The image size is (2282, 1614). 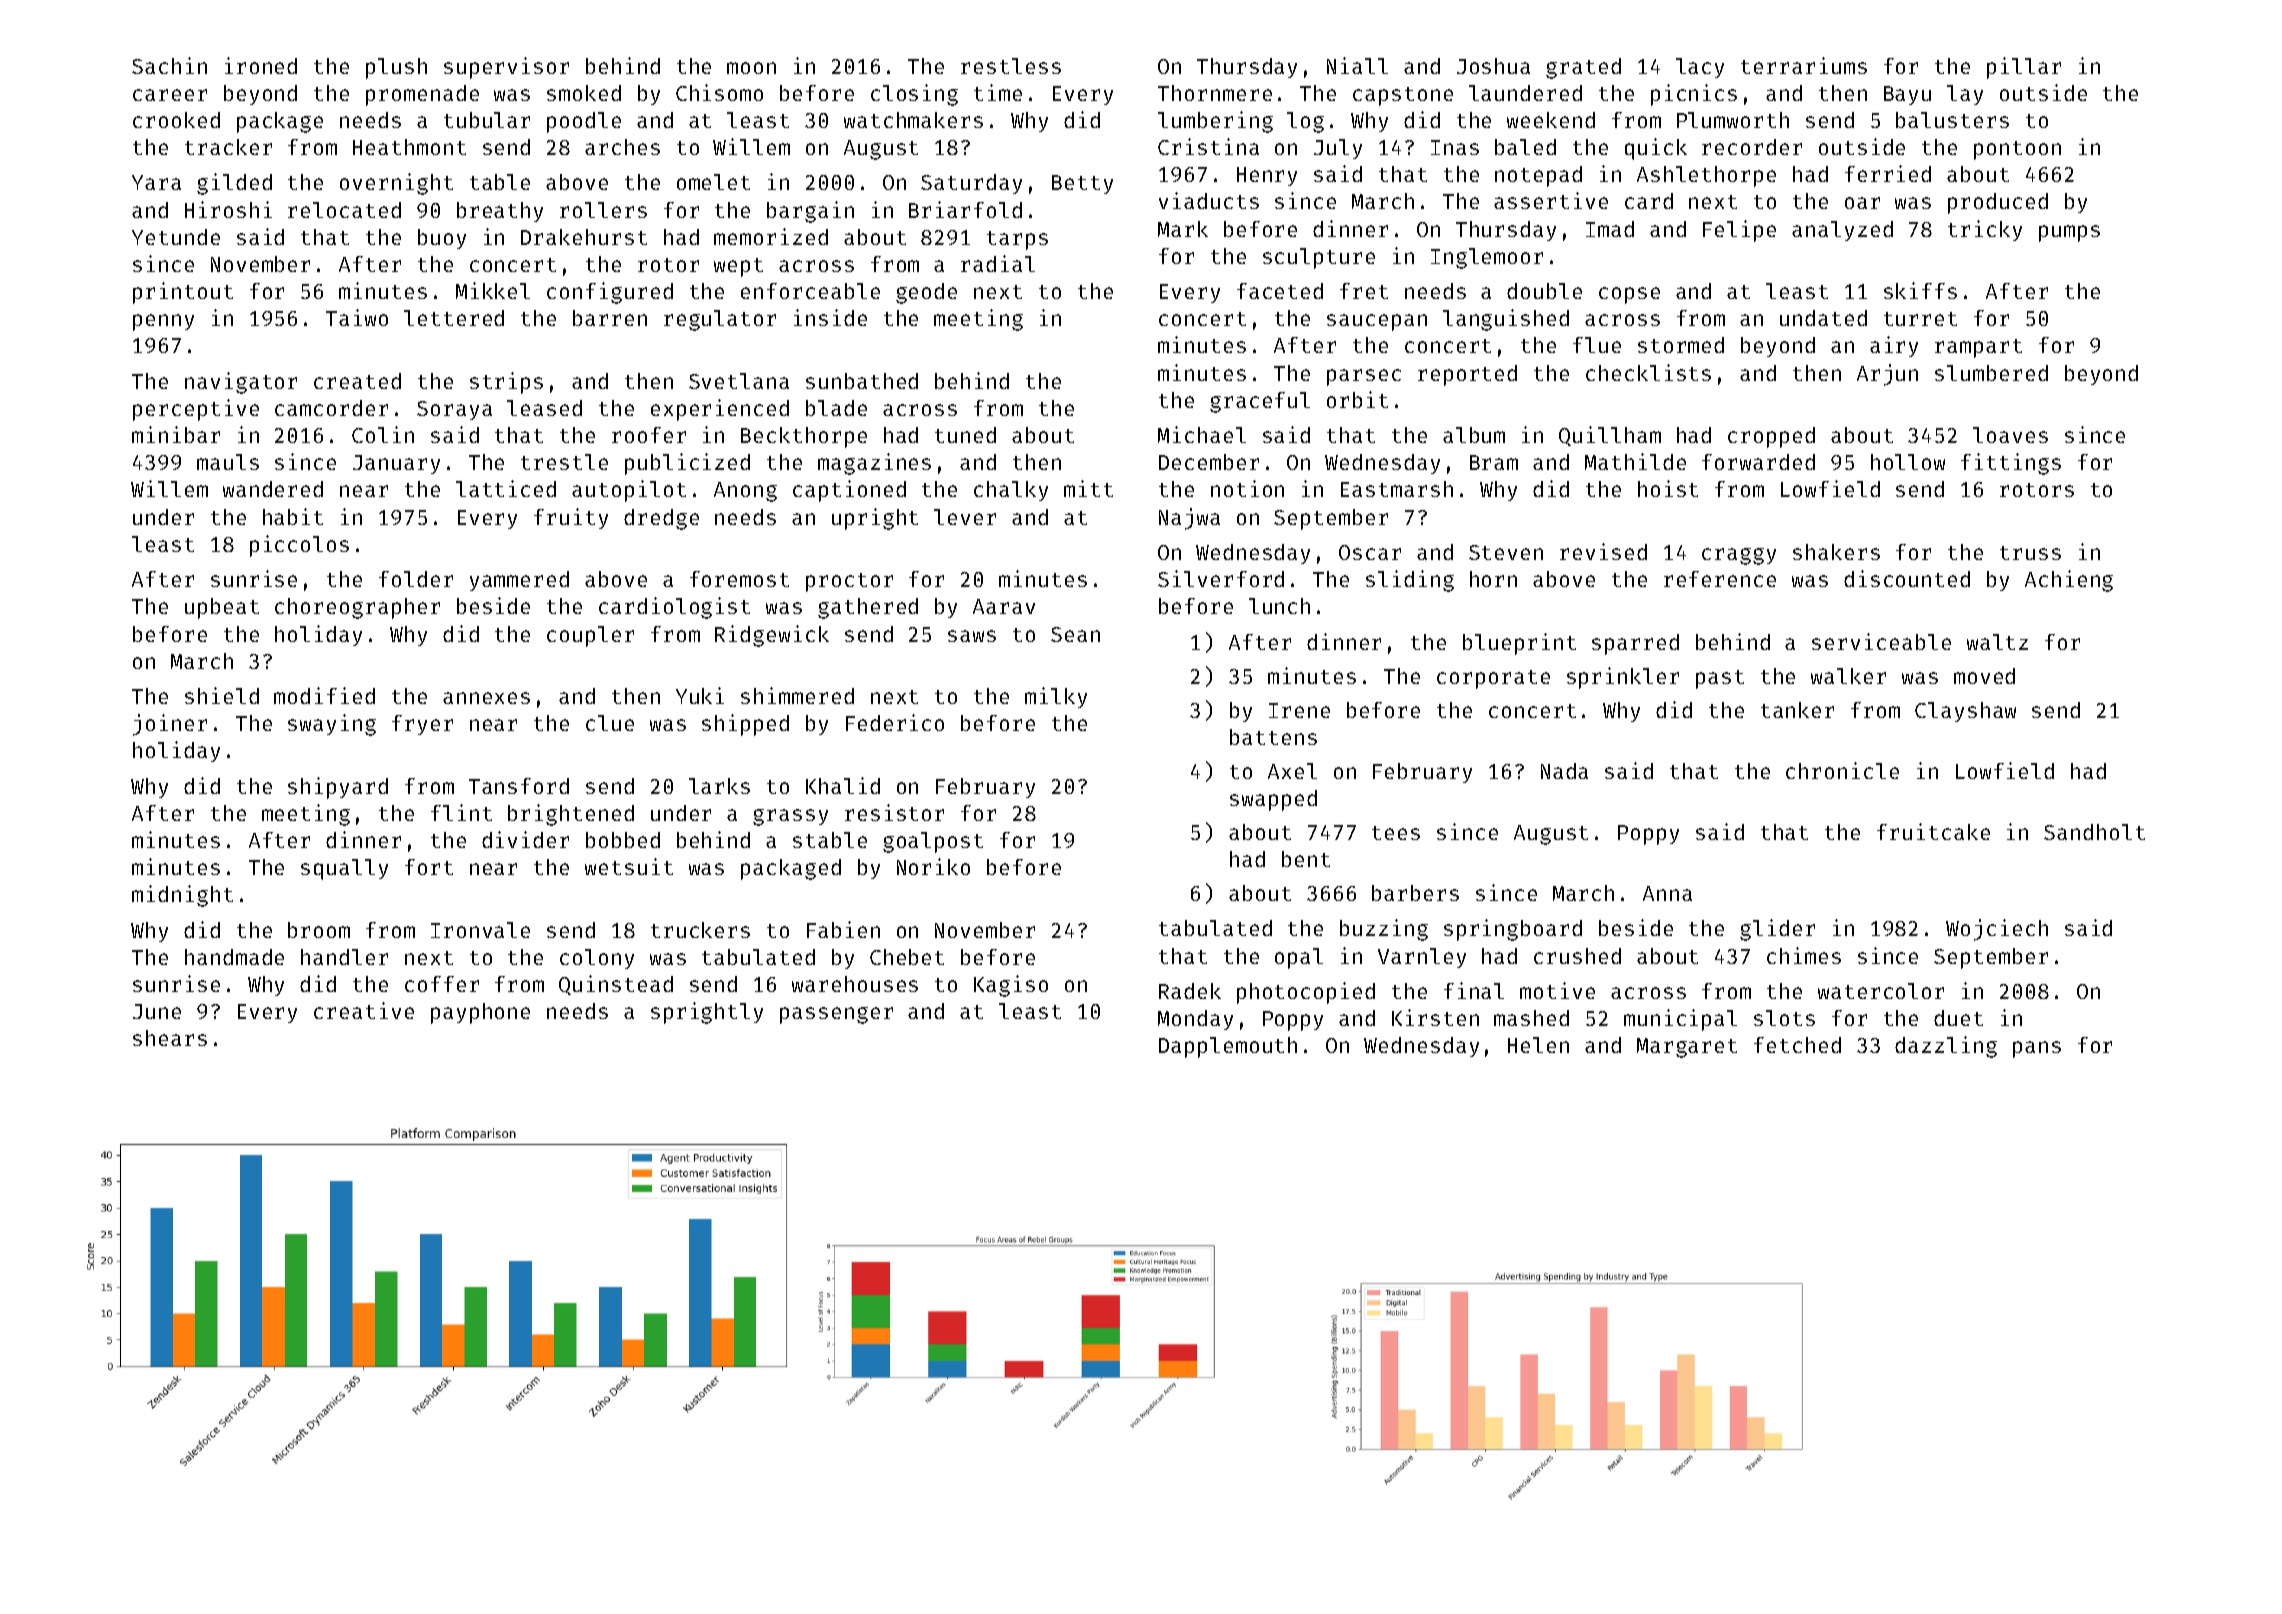 I want to click on Dapplemouth, so click(x=1228, y=1047).
